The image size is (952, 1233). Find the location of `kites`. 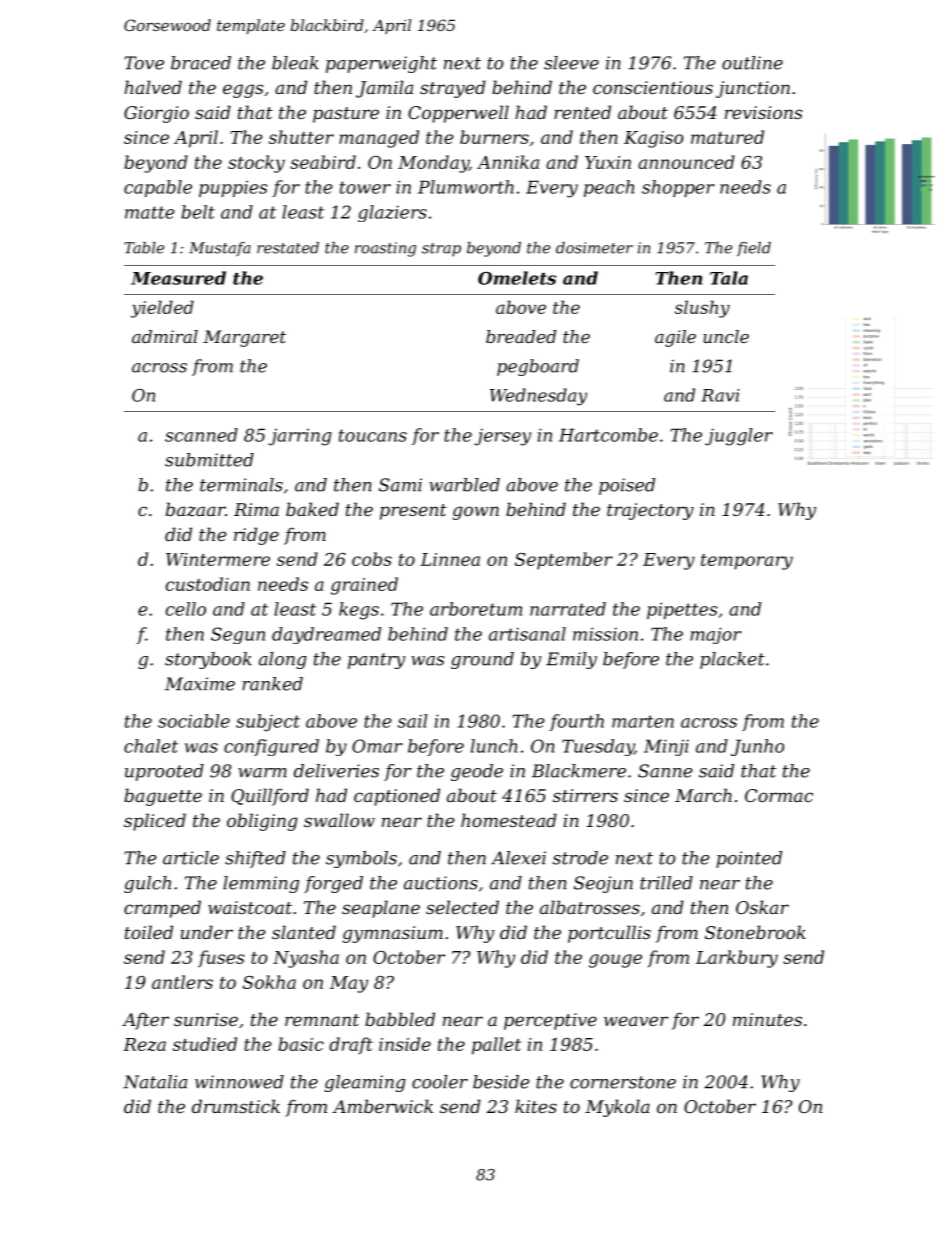

kites is located at coordinates (536, 1106).
